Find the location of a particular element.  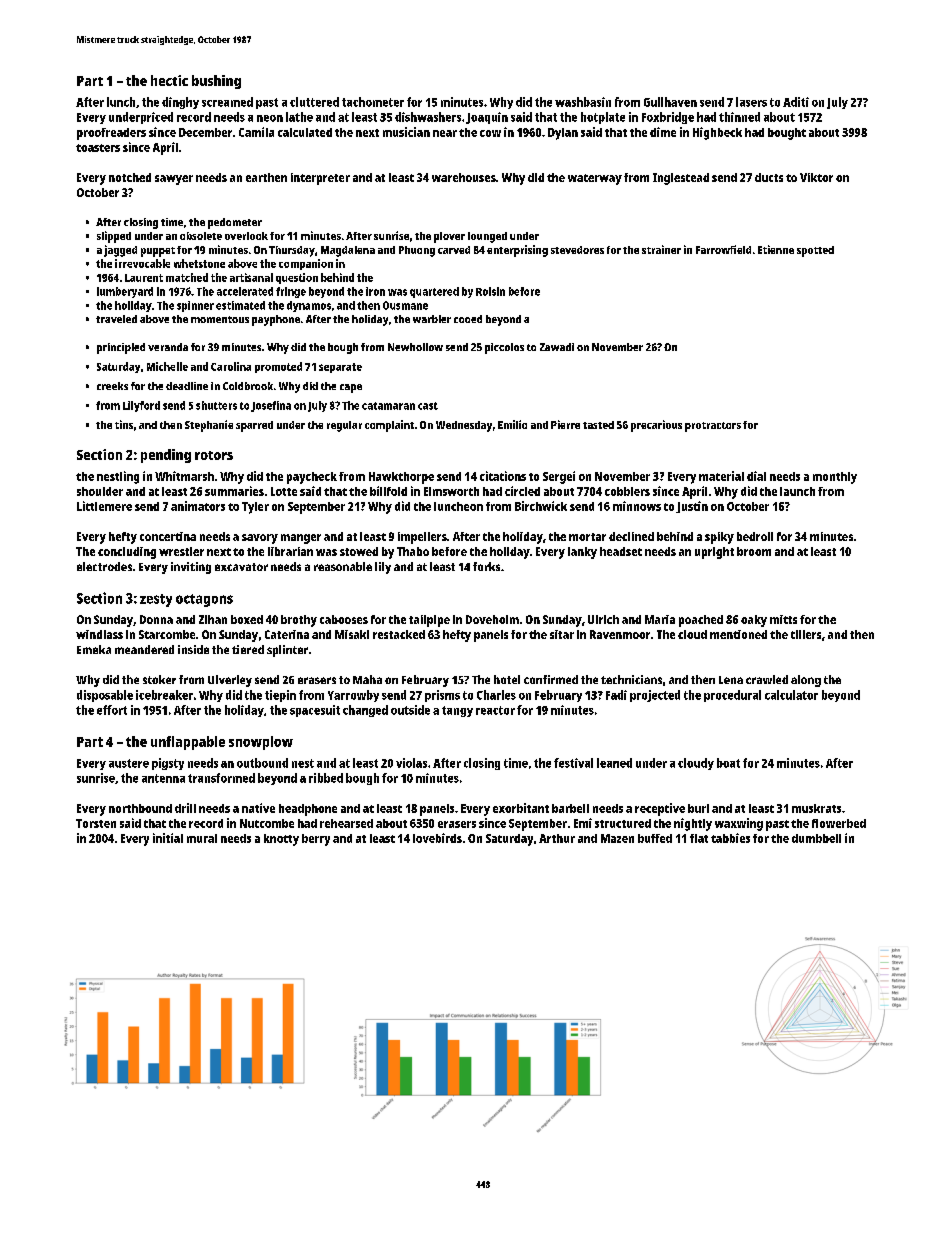

sawyer is located at coordinates (174, 180).
